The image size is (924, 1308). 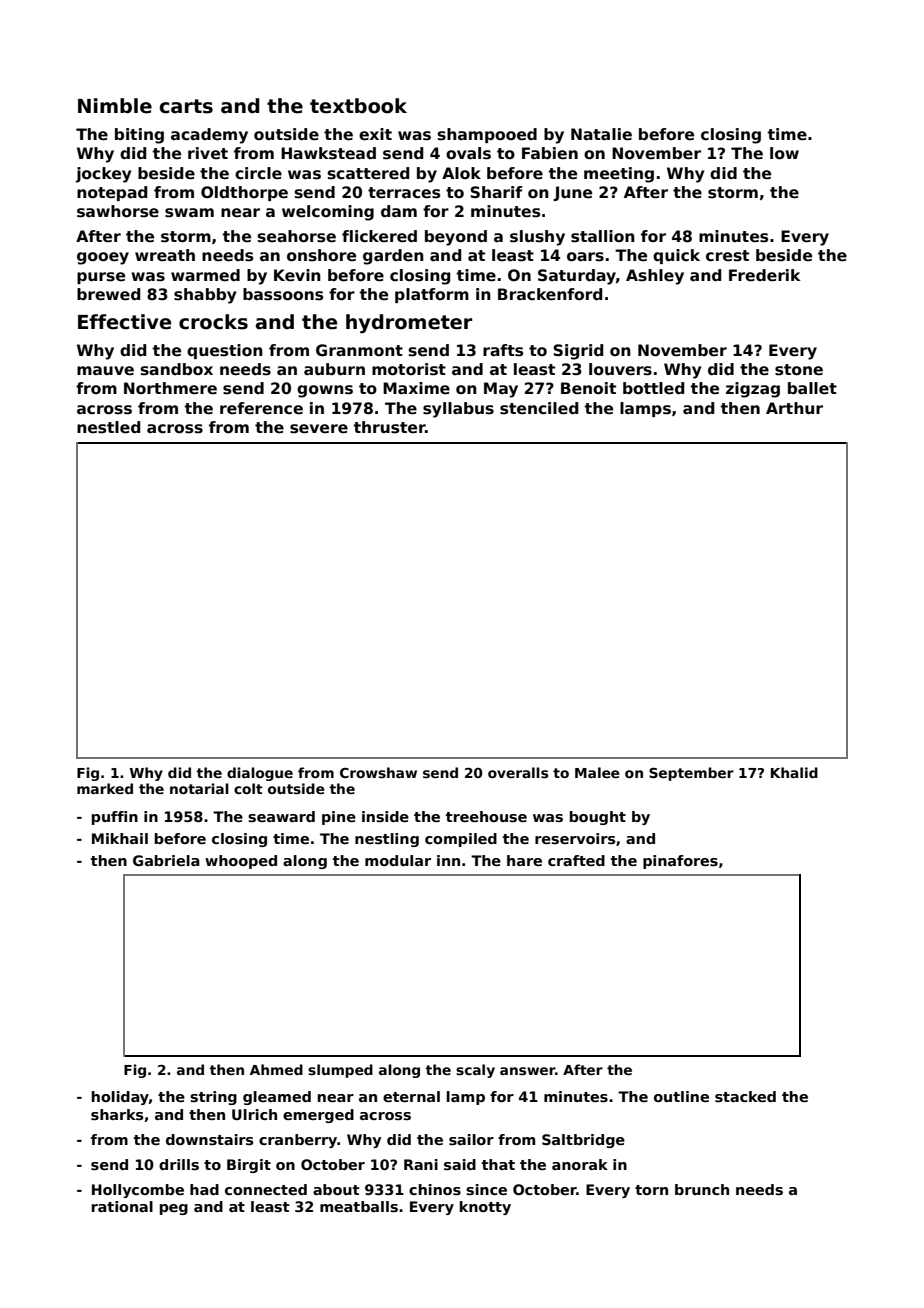 I want to click on Northmere, so click(x=170, y=388).
